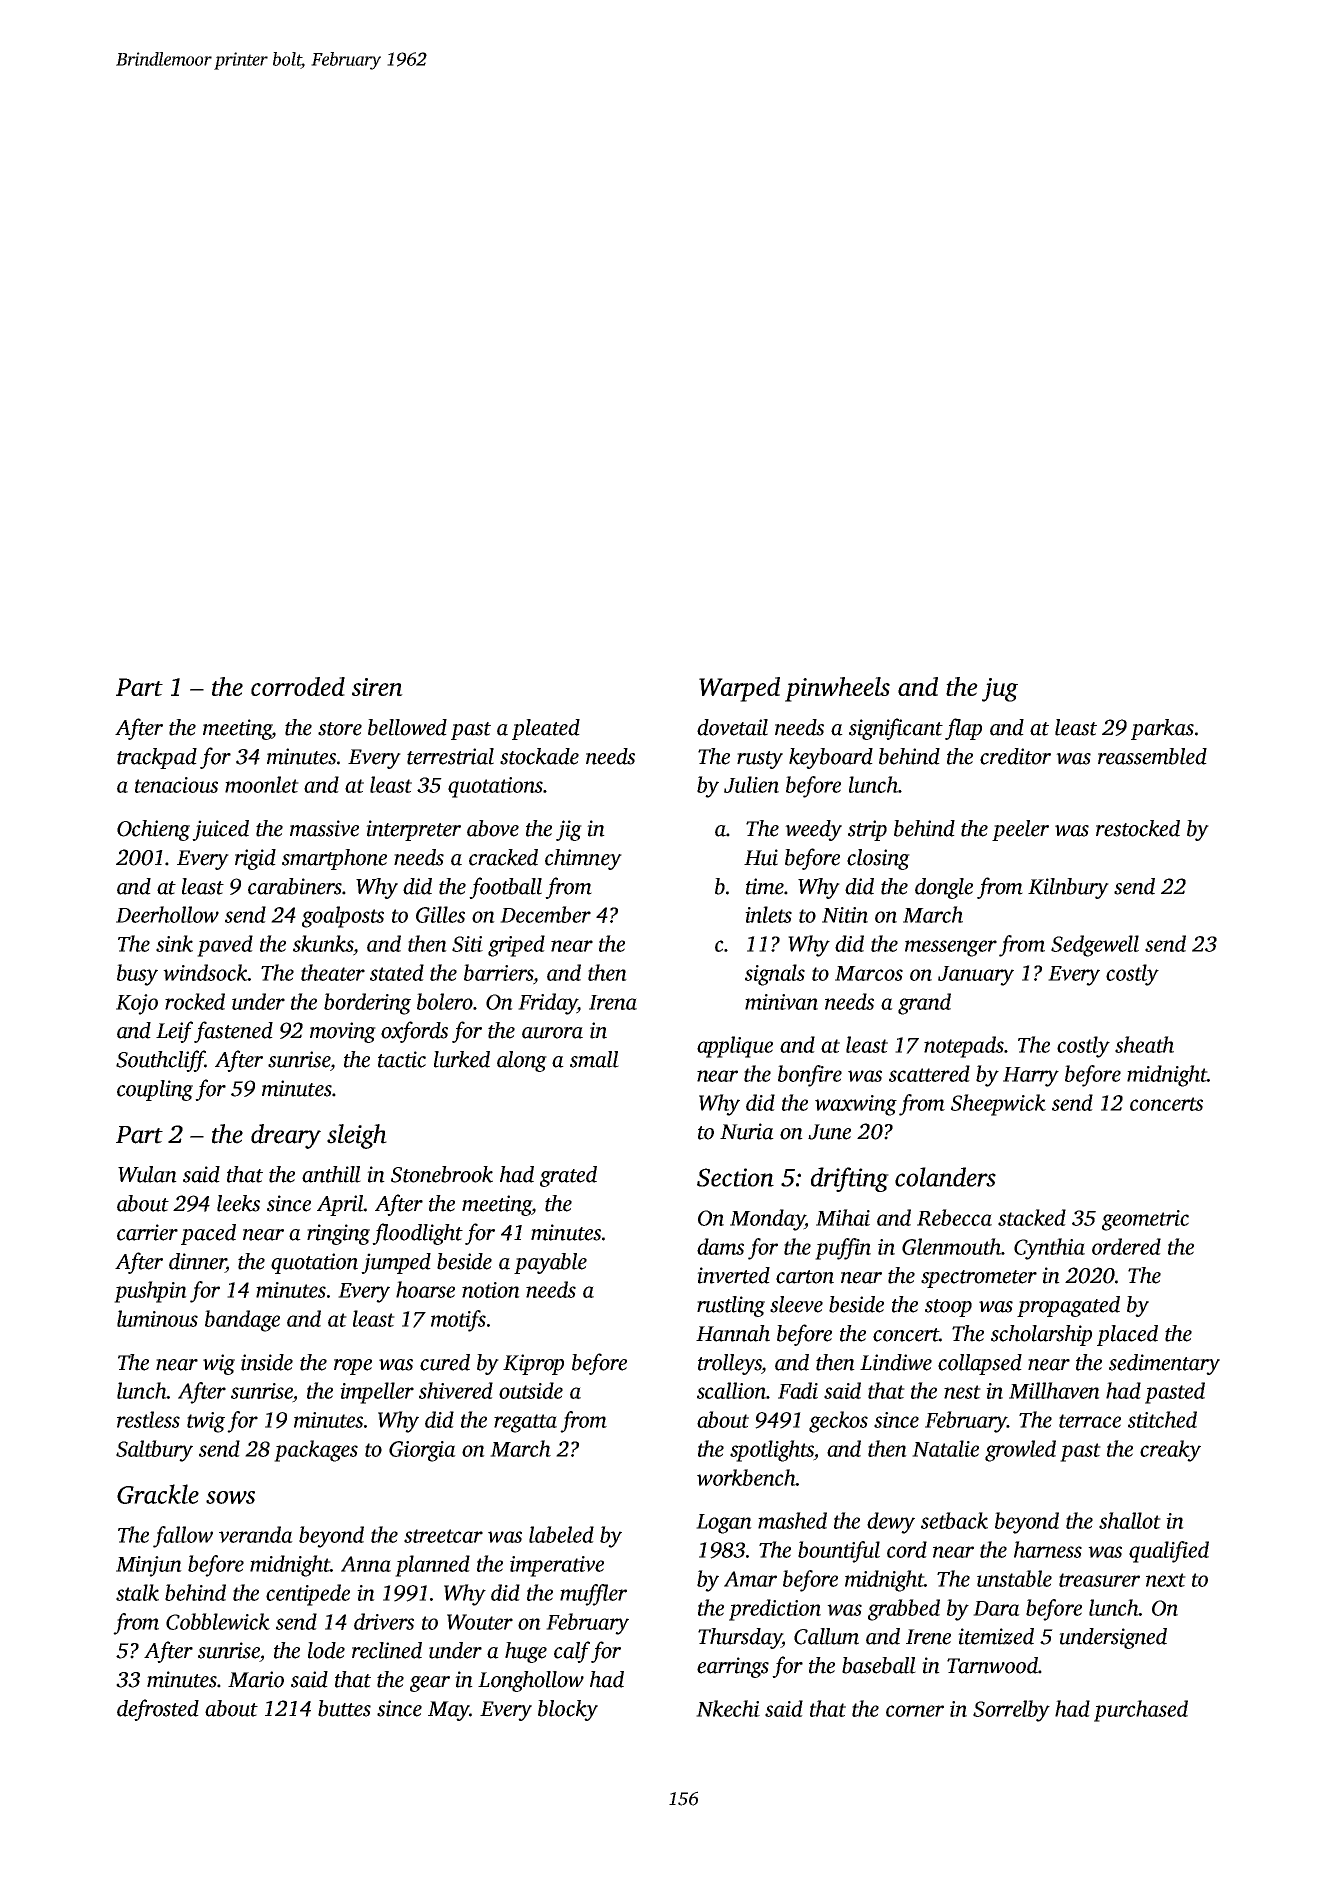 The height and width of the document is (1889, 1336). I want to click on small, so click(594, 1059).
